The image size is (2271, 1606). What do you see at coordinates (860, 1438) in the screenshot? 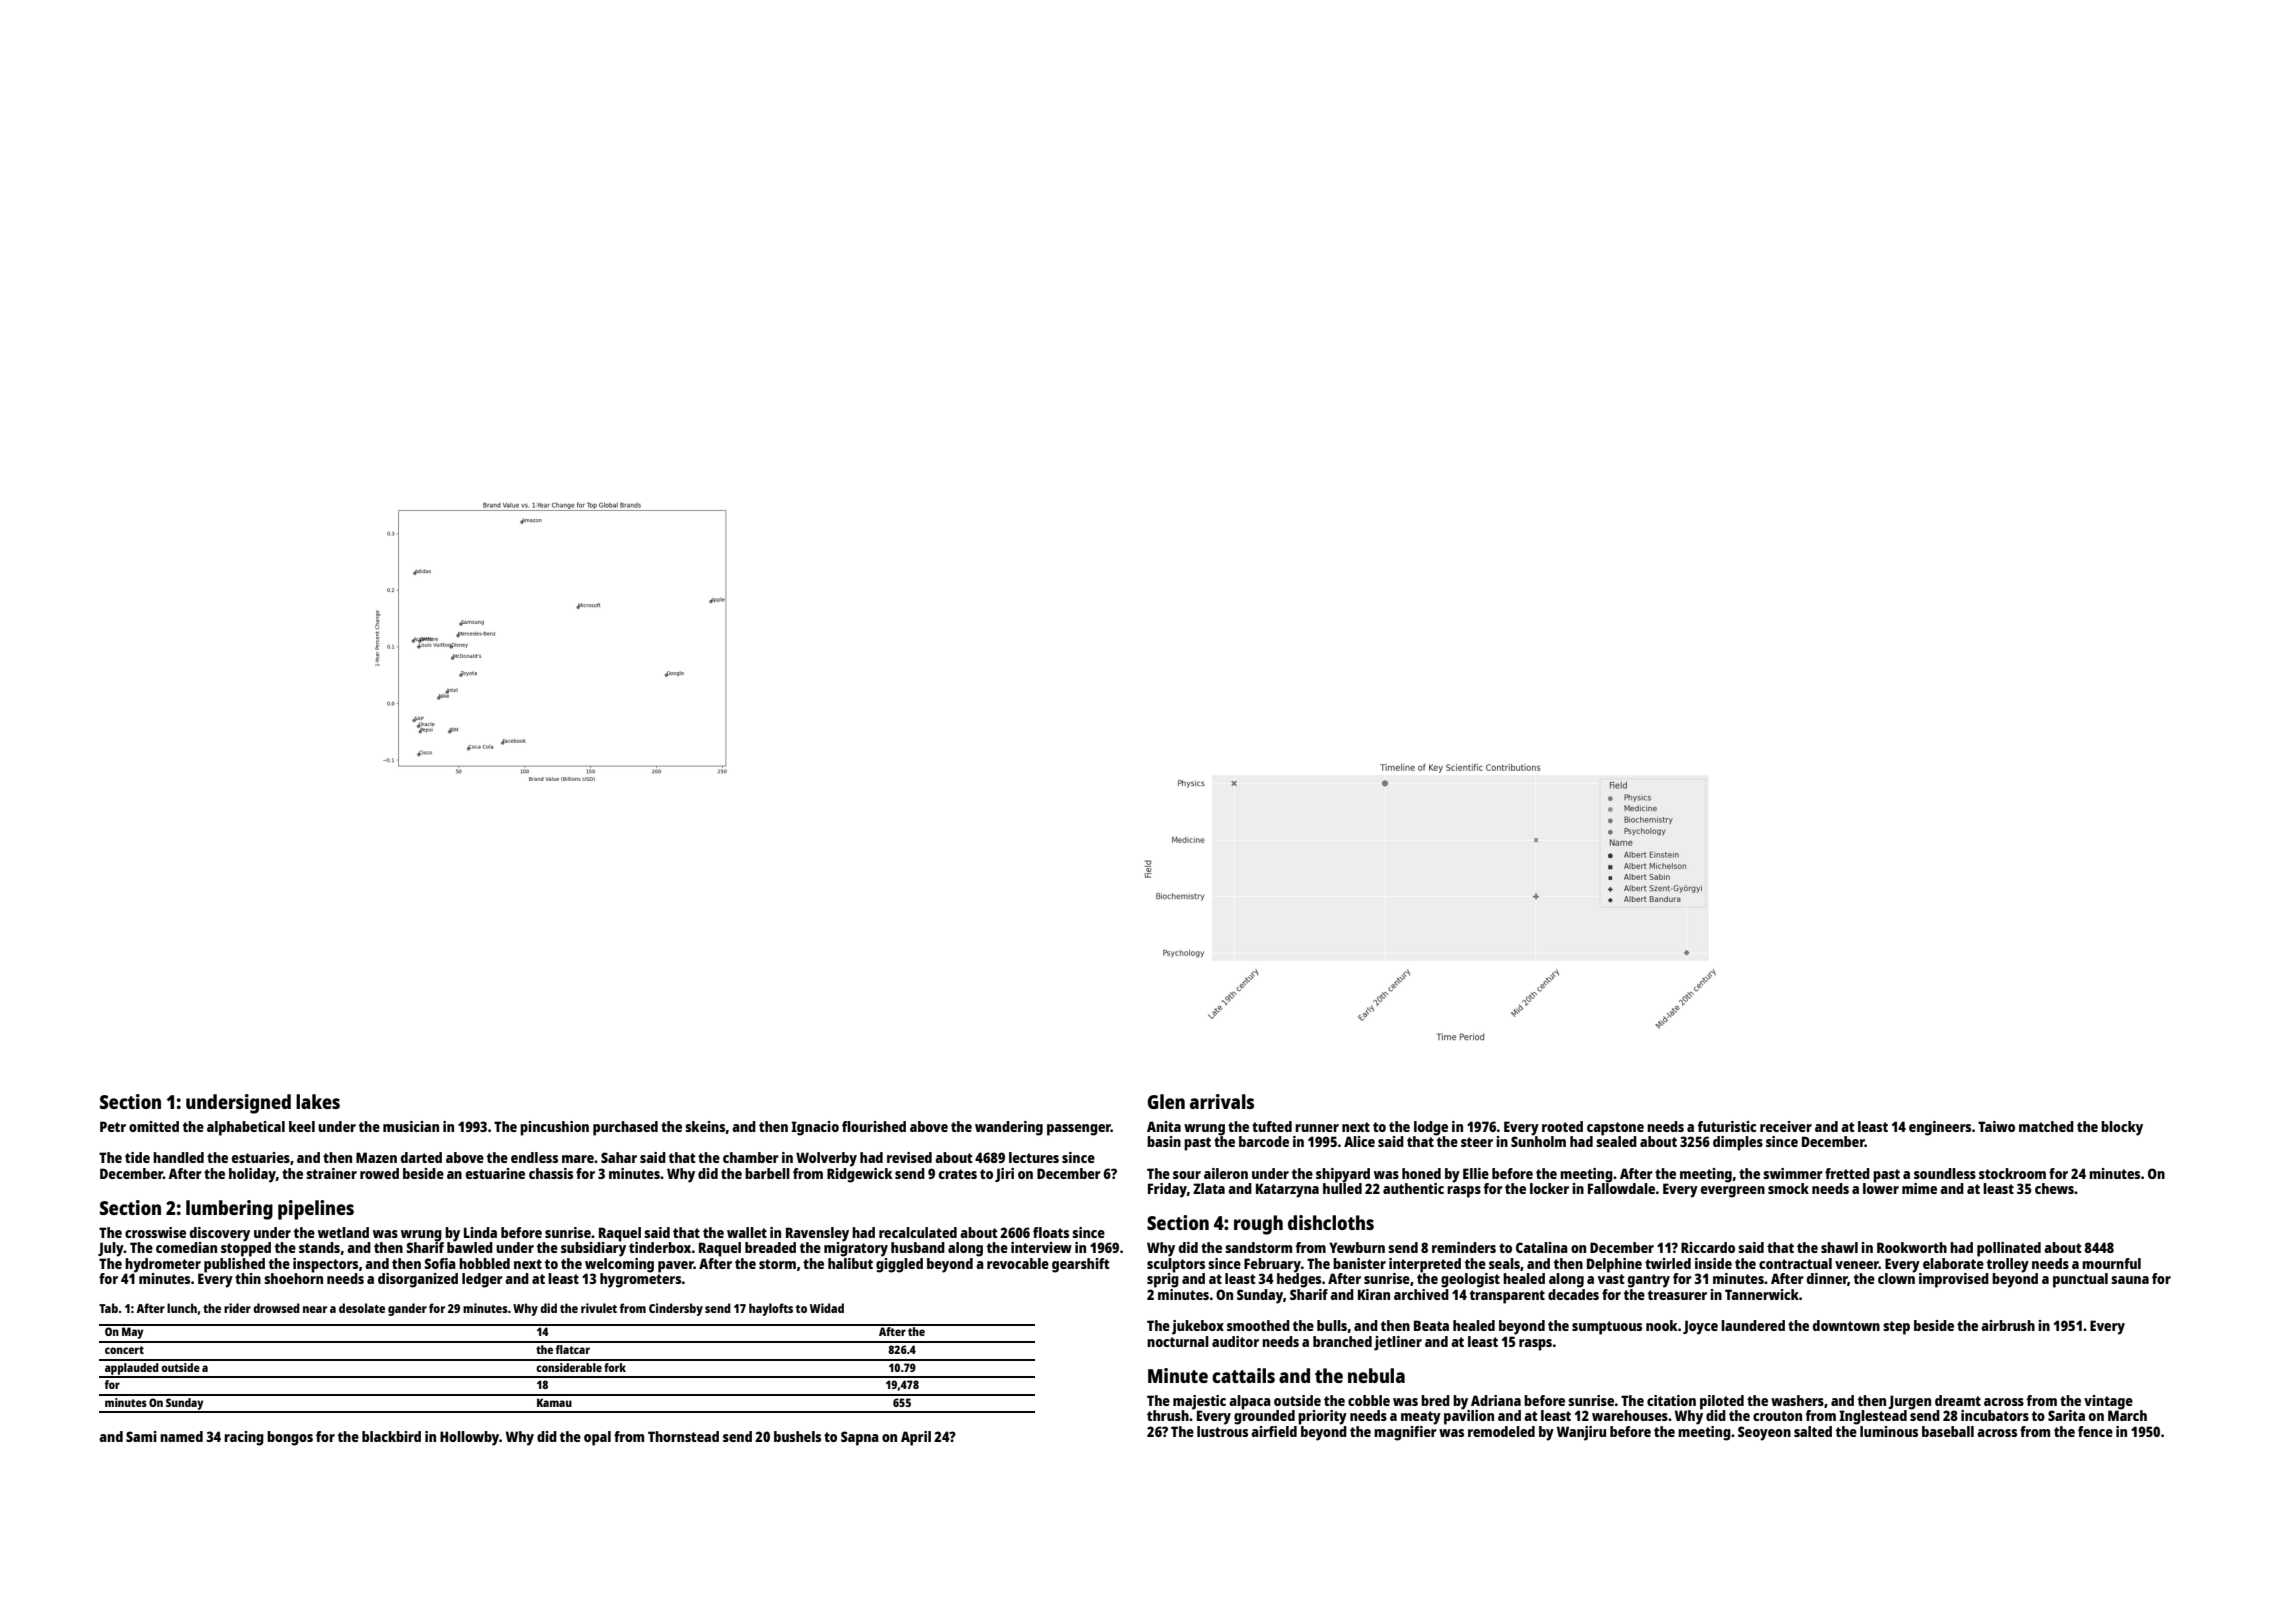
I see `Sapna` at bounding box center [860, 1438].
